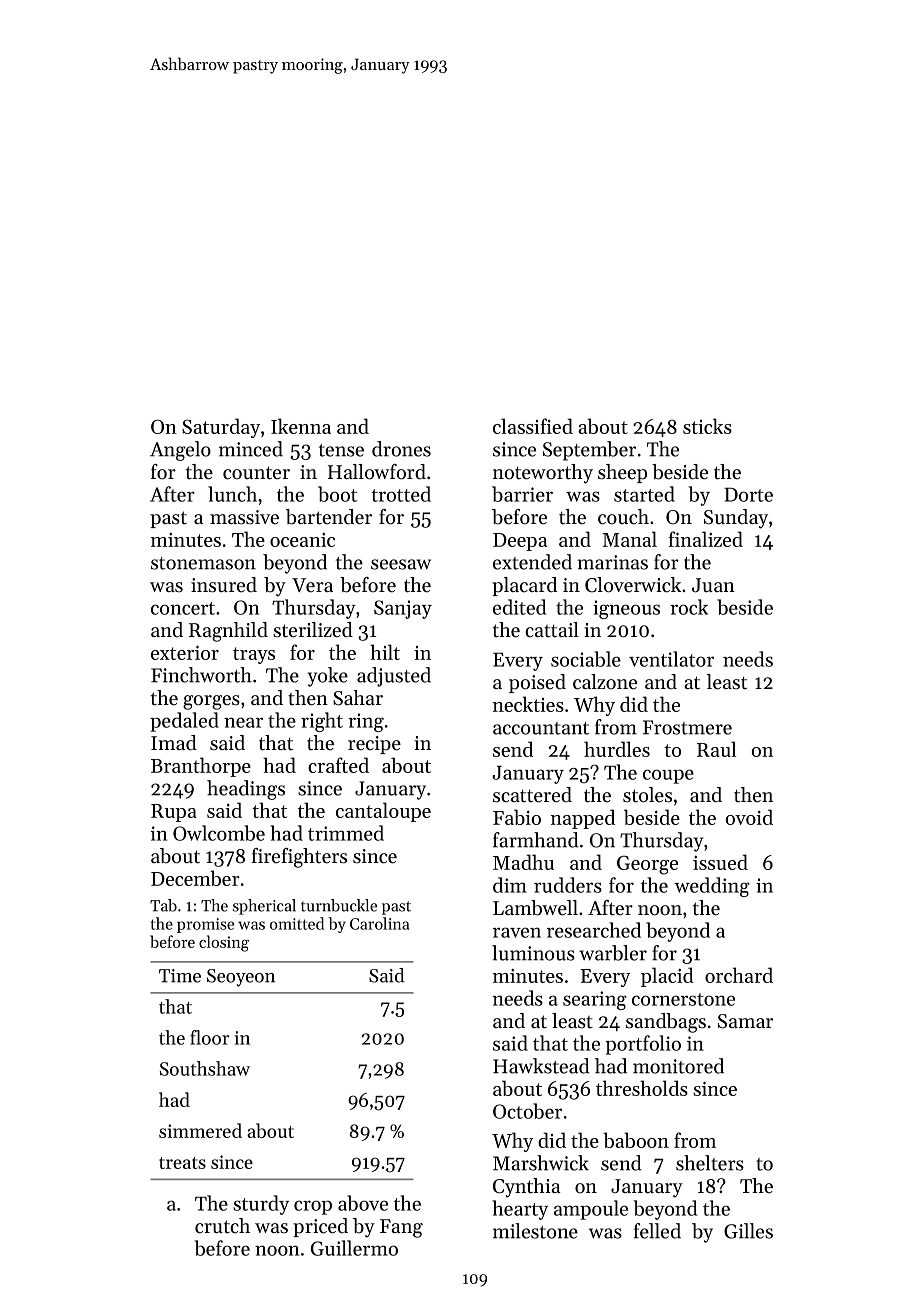 This screenshot has height=1311, width=924. What do you see at coordinates (338, 765) in the screenshot?
I see `crafted` at bounding box center [338, 765].
